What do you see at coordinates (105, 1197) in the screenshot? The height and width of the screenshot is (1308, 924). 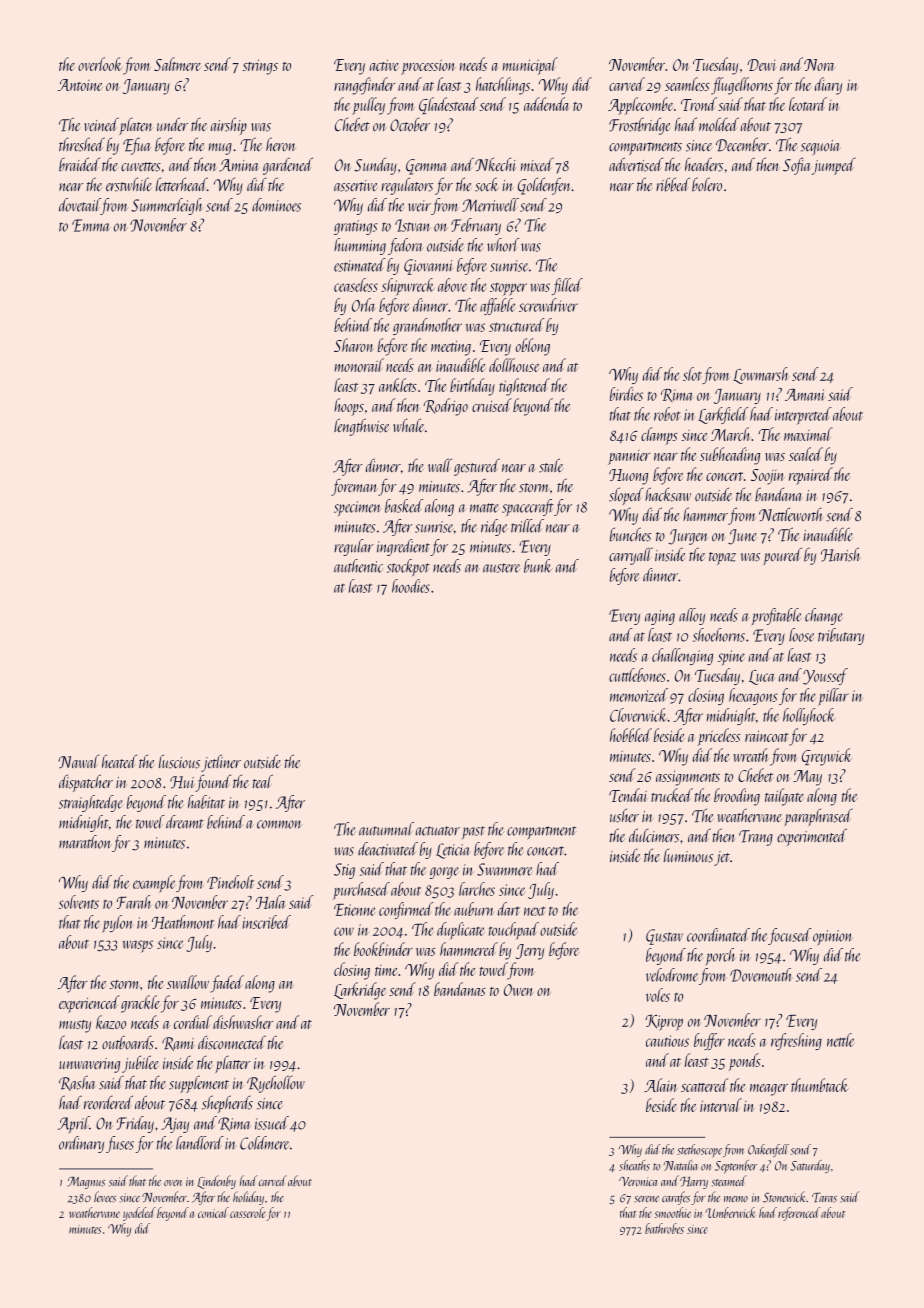 I see `levees` at bounding box center [105, 1197].
